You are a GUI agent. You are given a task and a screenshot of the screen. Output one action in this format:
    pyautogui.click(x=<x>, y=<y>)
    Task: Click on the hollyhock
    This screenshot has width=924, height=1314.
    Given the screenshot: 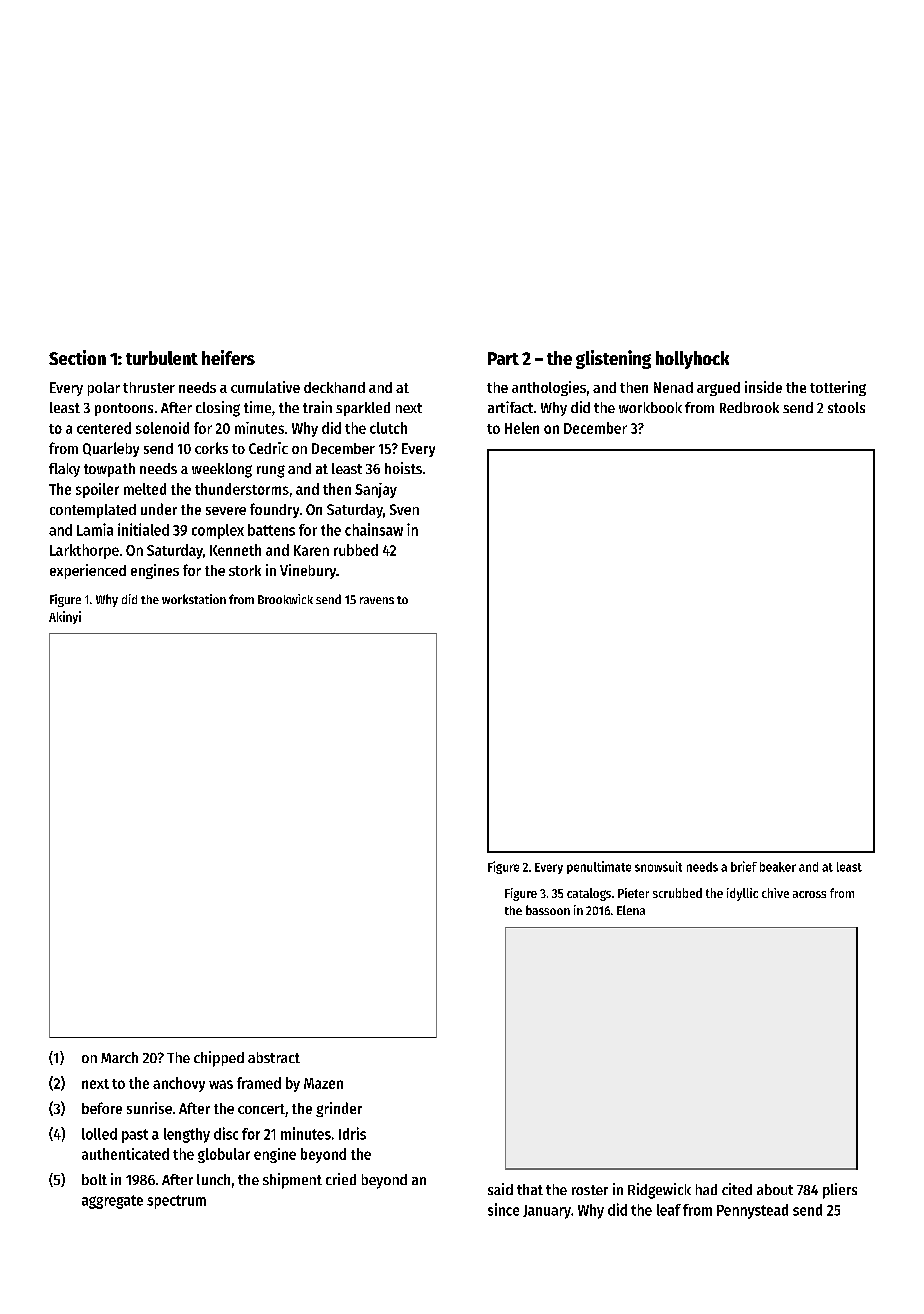 What is the action you would take?
    pyautogui.click(x=692, y=360)
